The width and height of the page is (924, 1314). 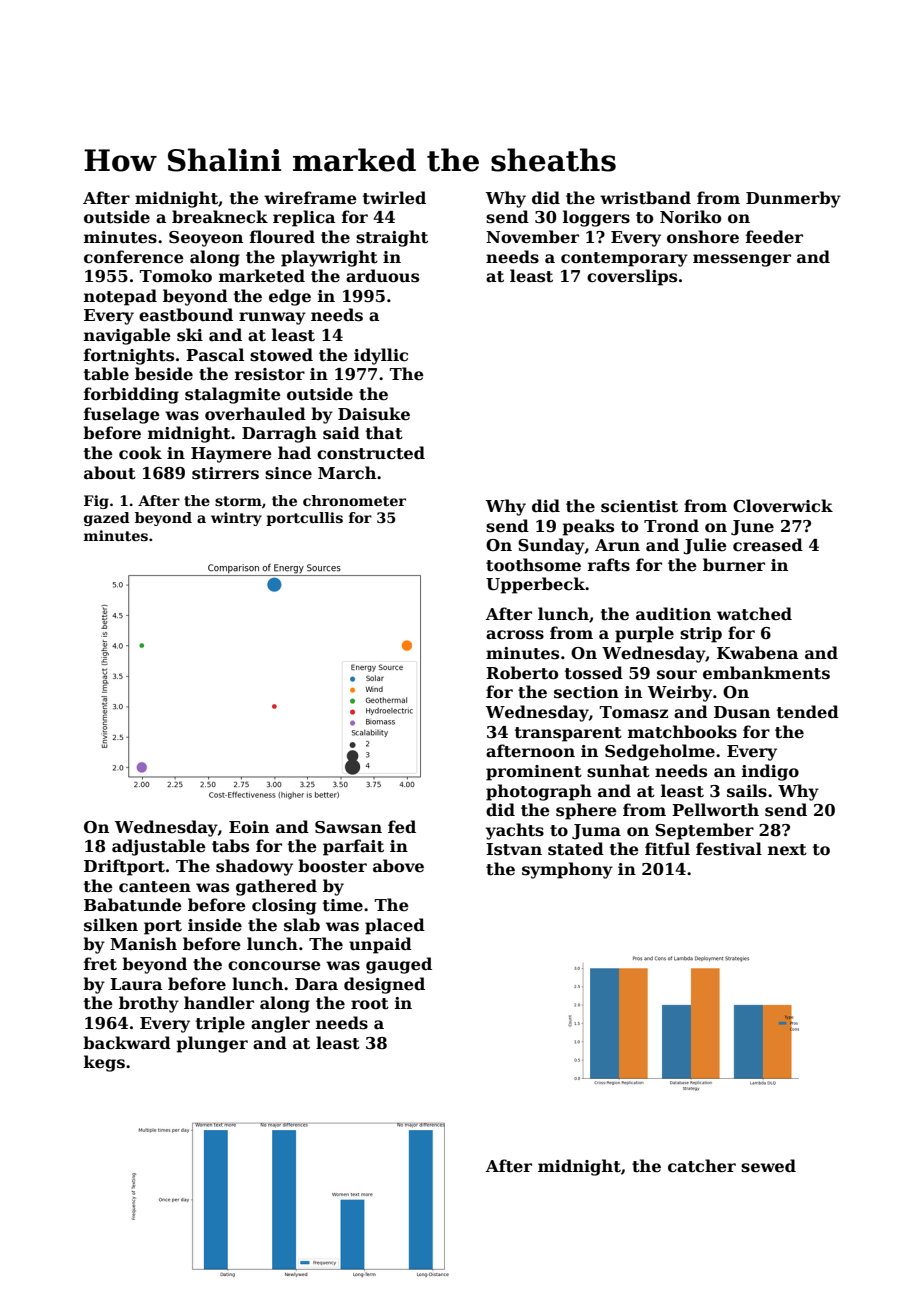 I want to click on toothsome, so click(x=533, y=565).
